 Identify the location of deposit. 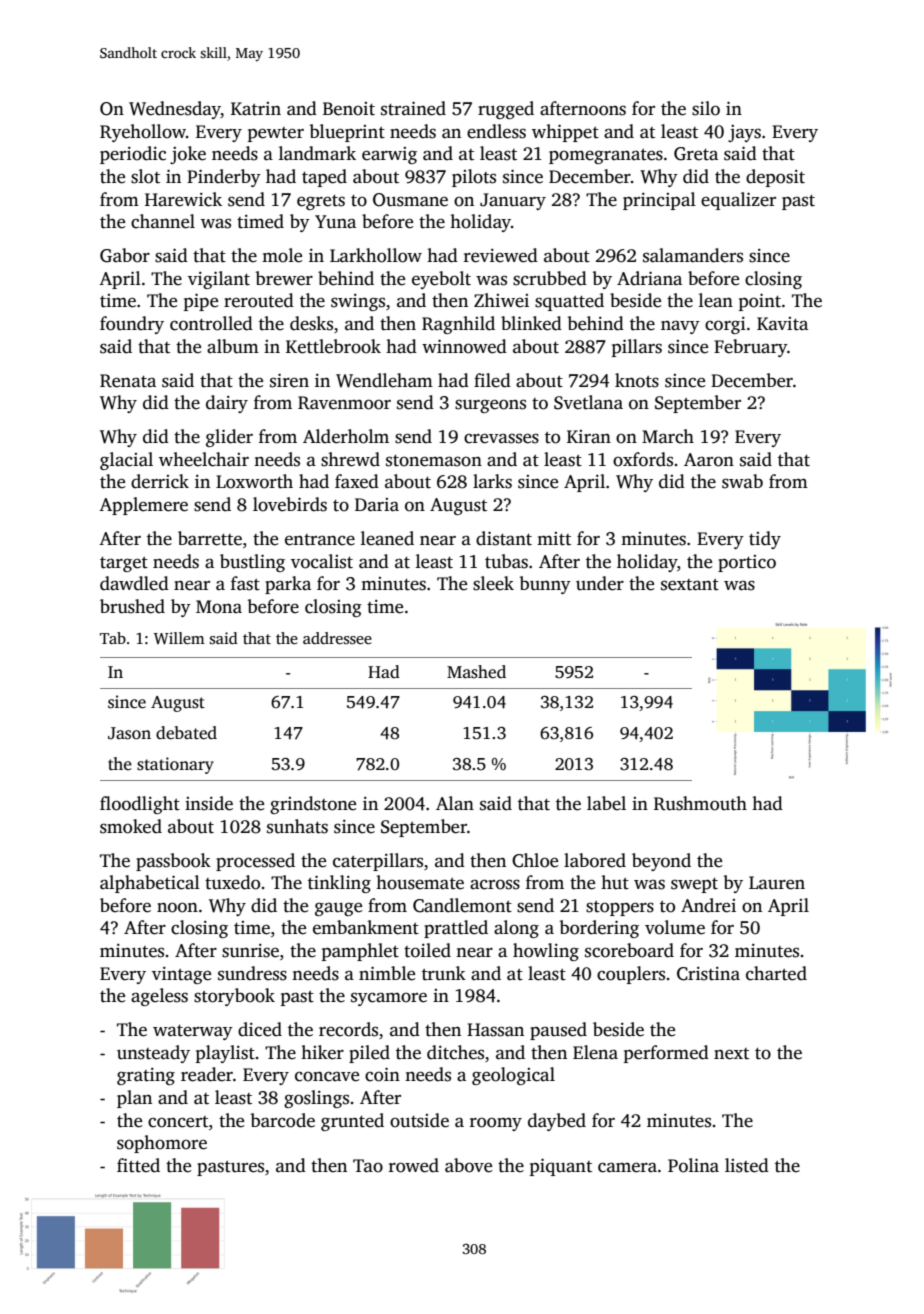
(775, 178).
